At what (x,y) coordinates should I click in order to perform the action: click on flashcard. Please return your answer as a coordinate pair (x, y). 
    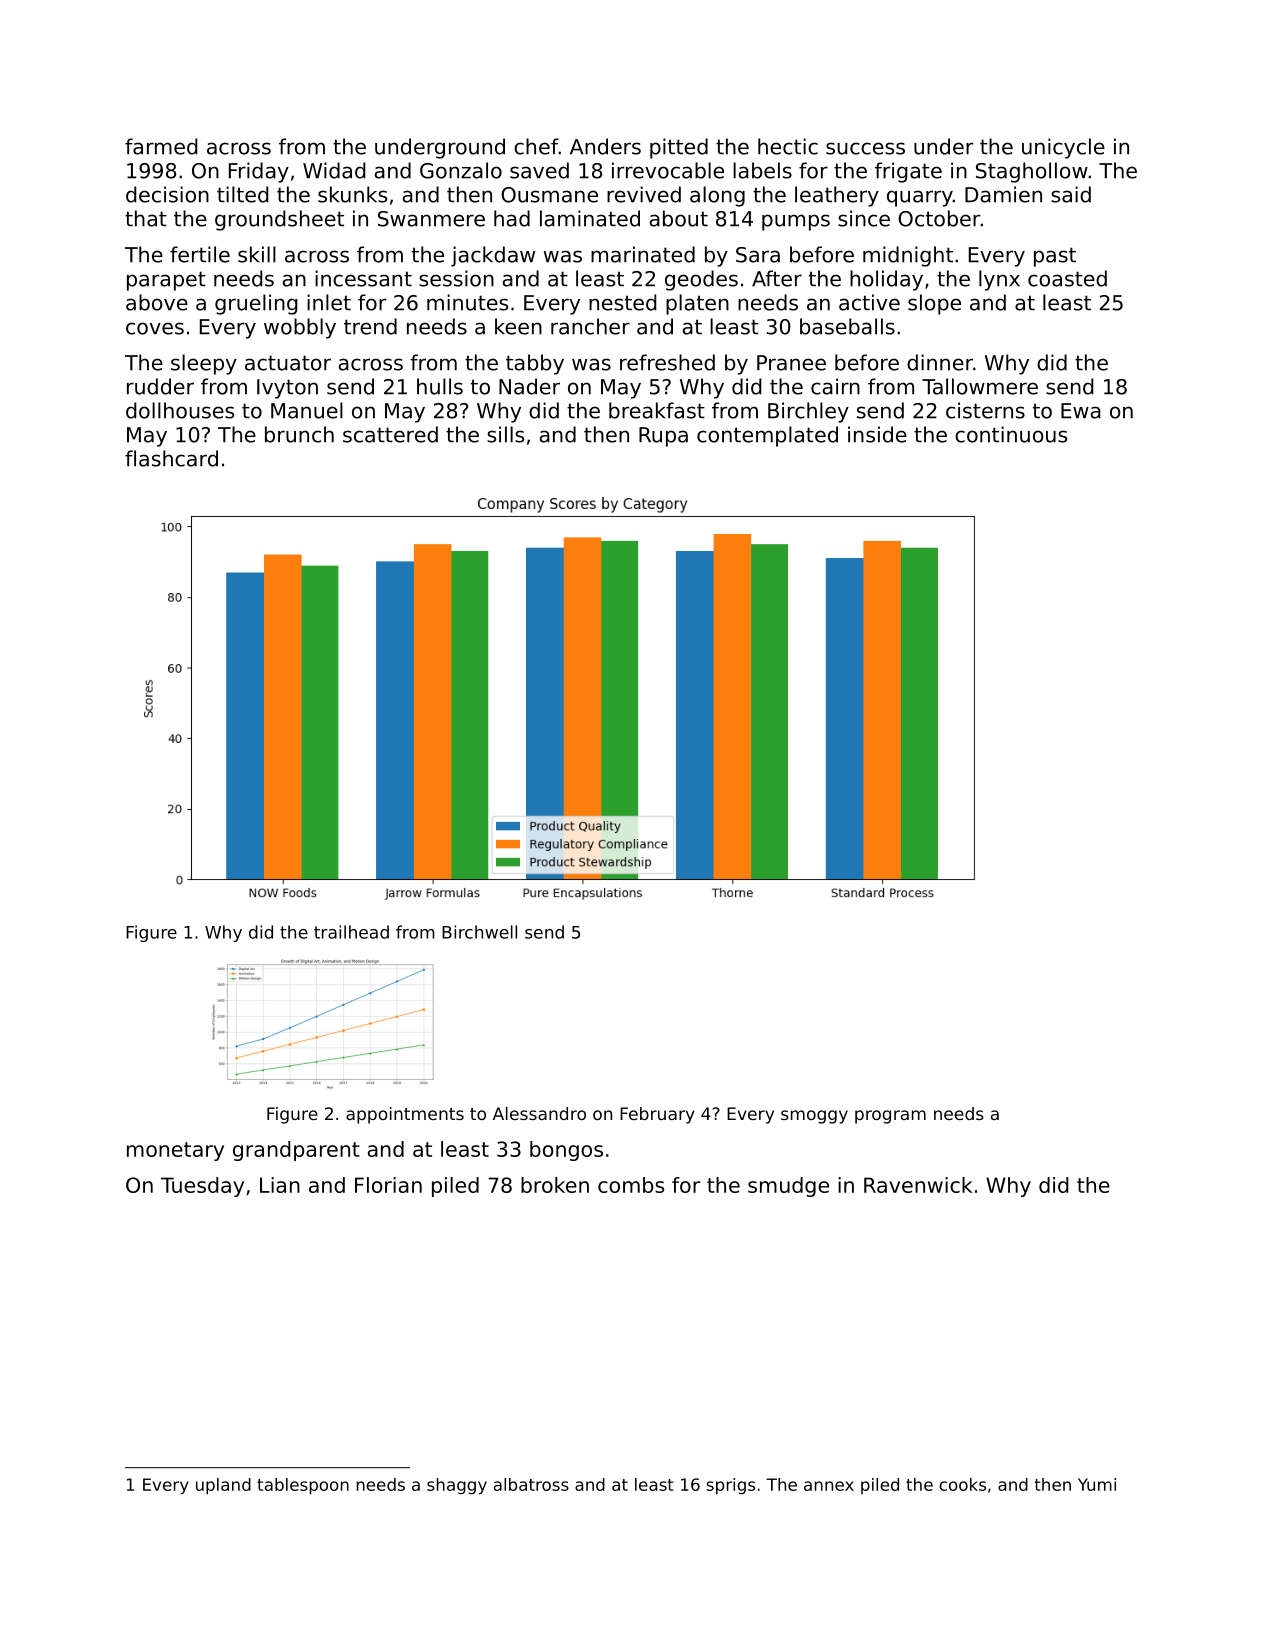
    Looking at the image, I should click on (171, 458).
